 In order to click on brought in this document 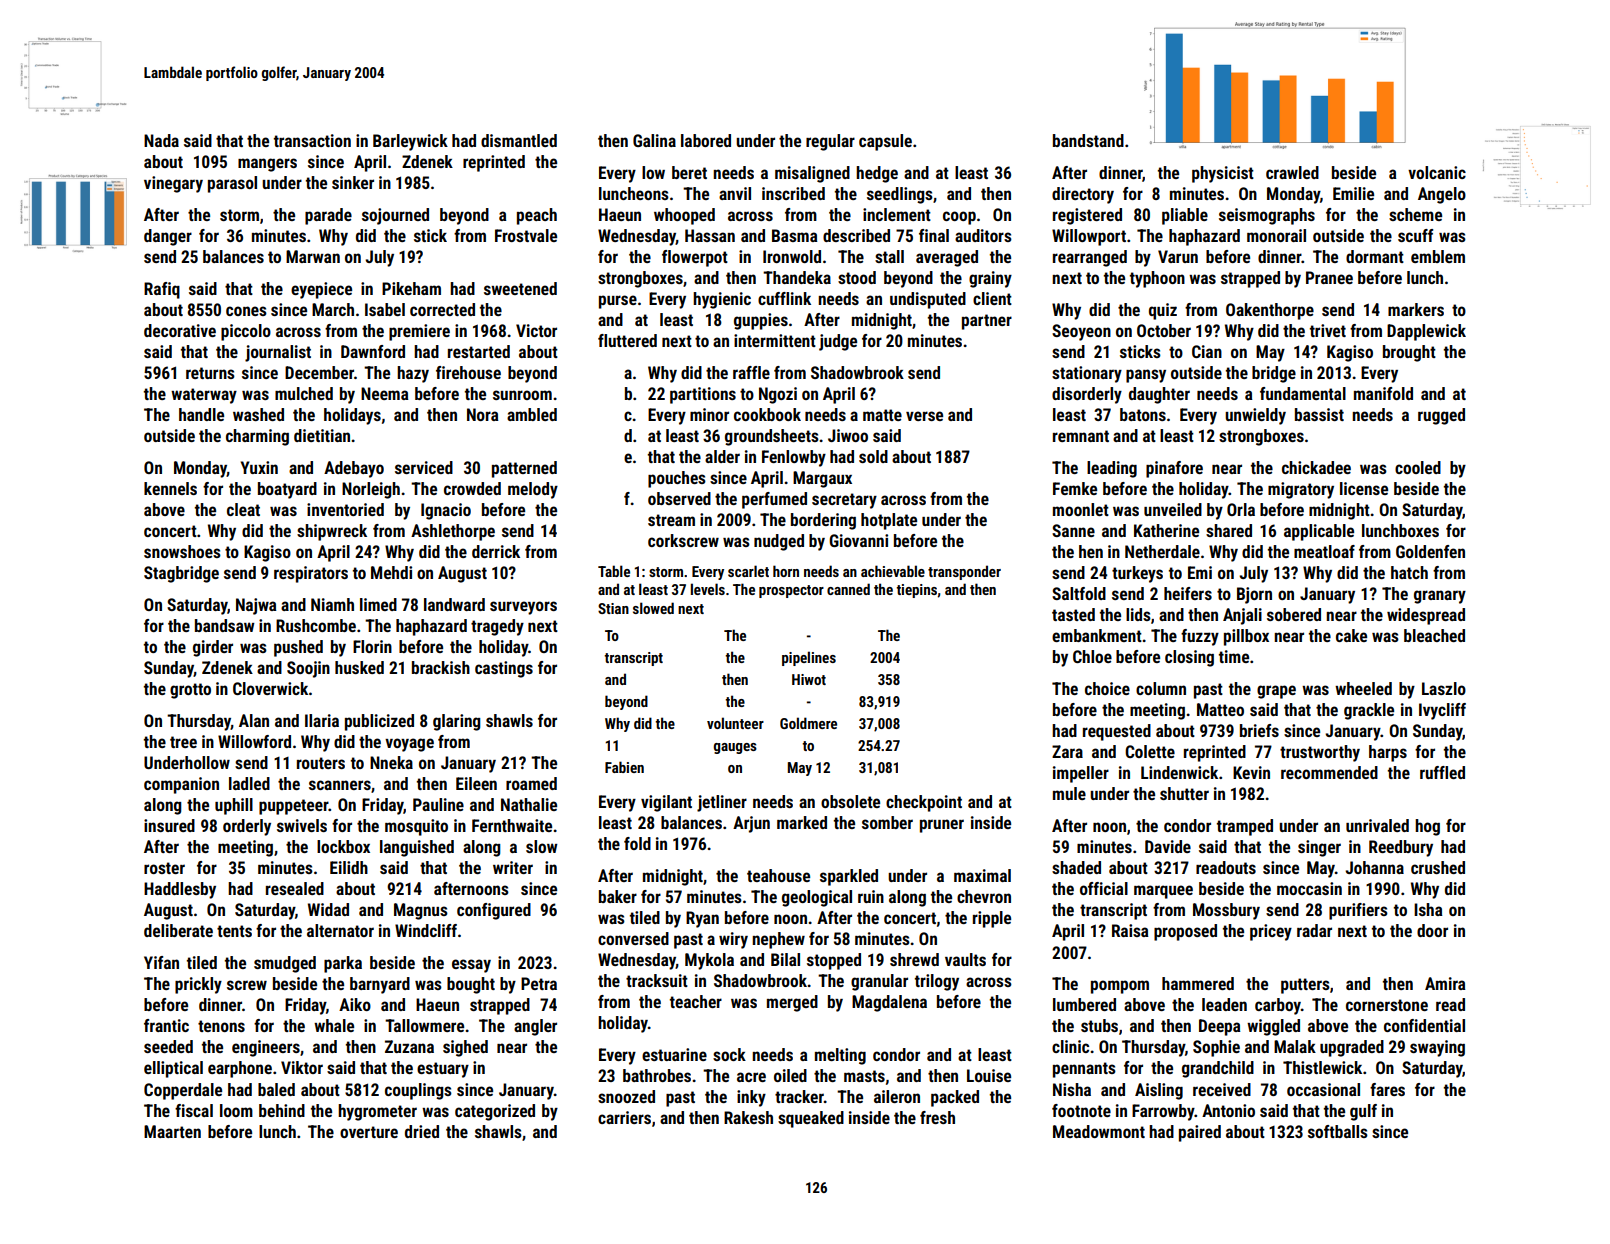, I will do `click(1409, 353)`.
